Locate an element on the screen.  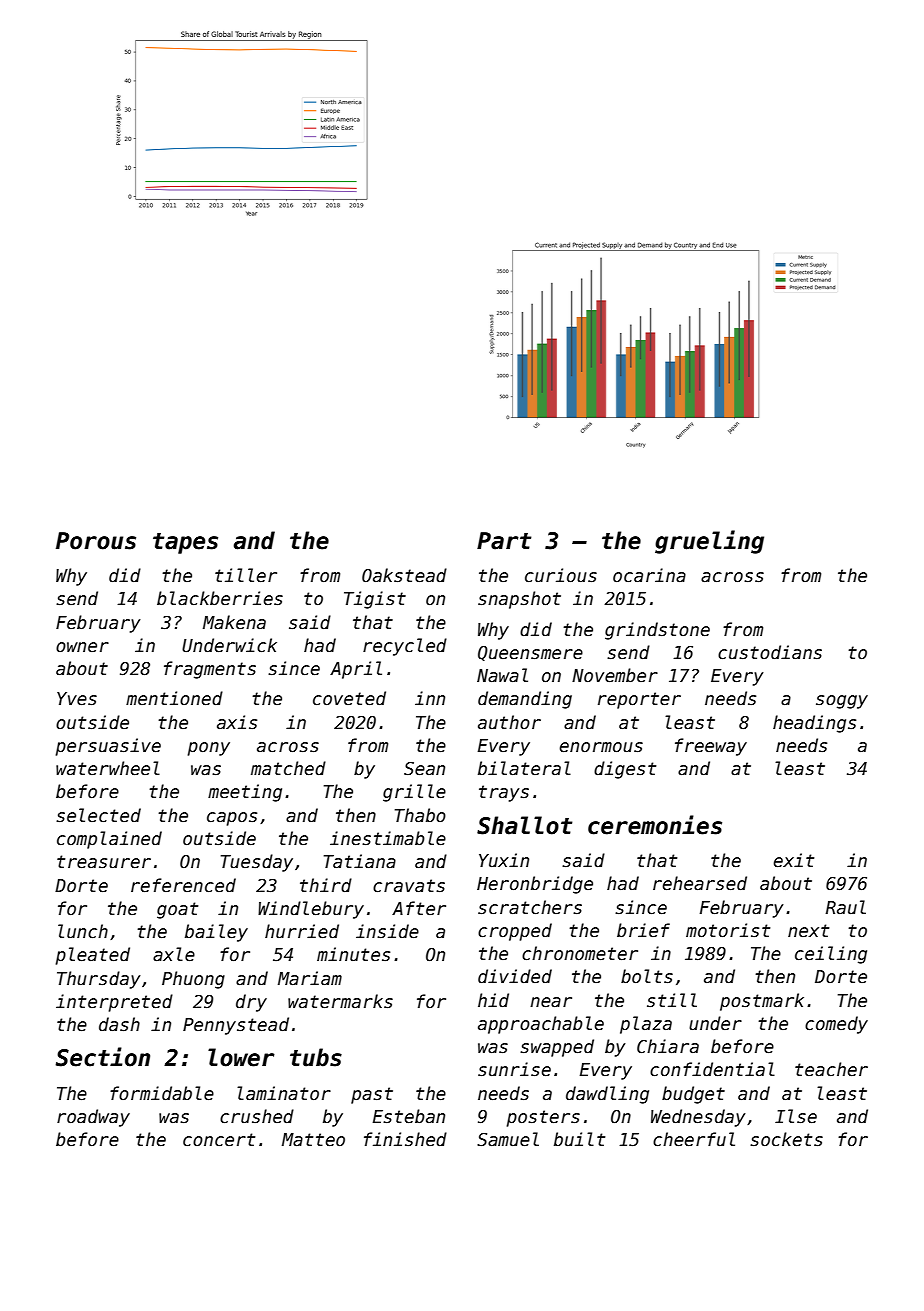
concert is located at coordinates (219, 1140).
